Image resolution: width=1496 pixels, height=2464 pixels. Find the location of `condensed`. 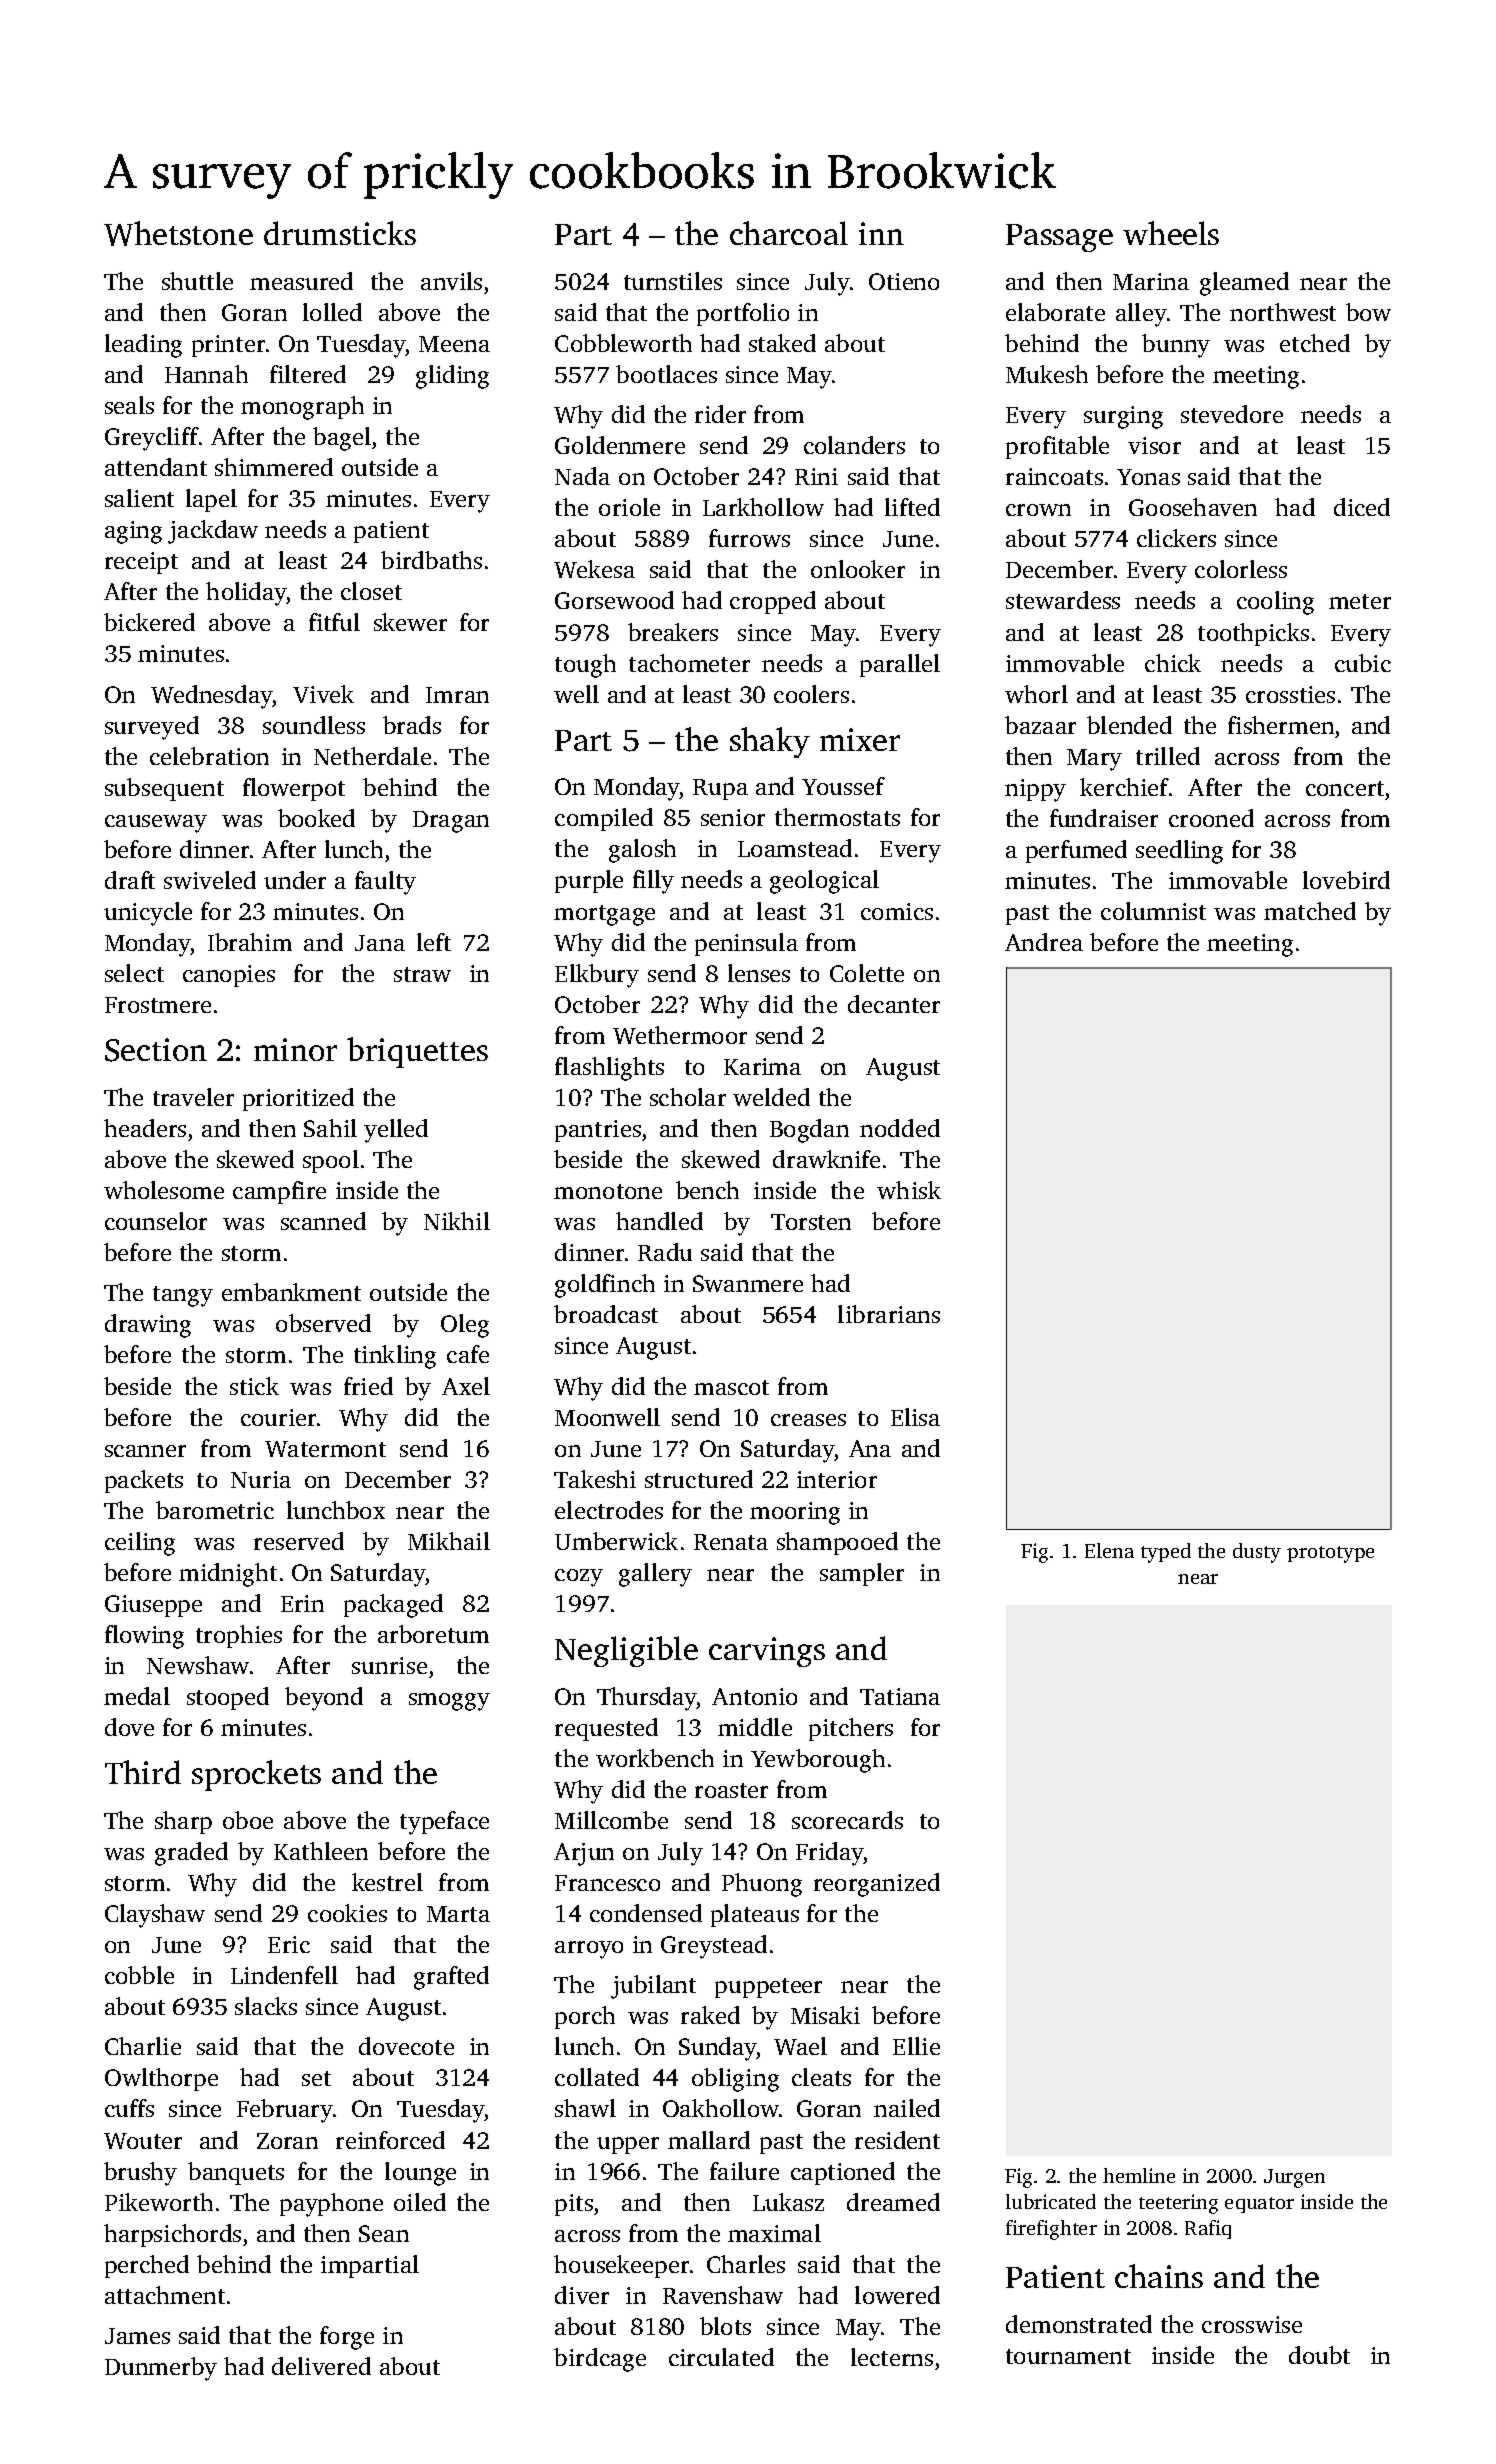

condensed is located at coordinates (646, 1913).
